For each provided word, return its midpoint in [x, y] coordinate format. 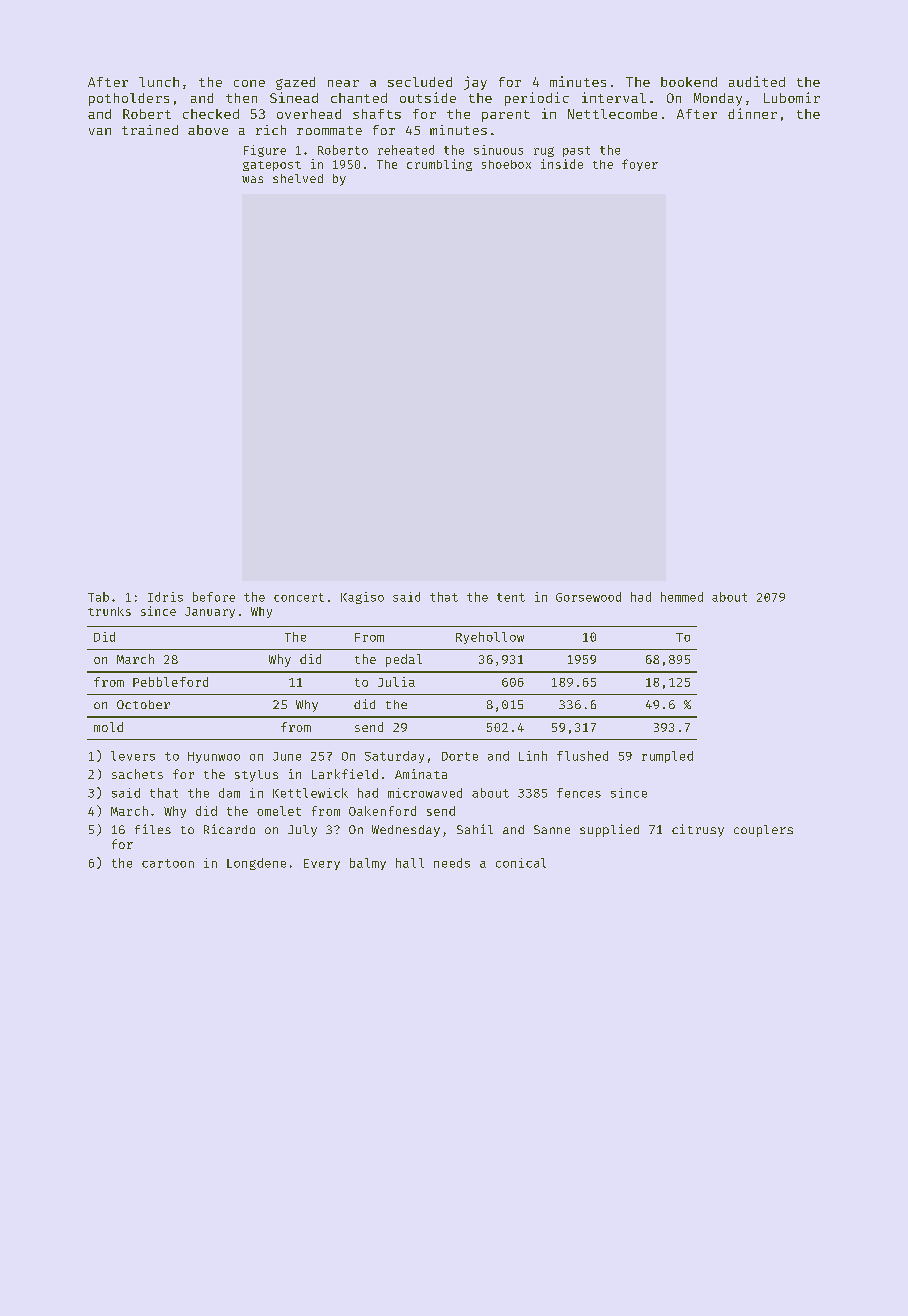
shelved [298, 178]
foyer [640, 165]
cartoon [168, 863]
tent [511, 597]
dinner [752, 113]
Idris [165, 597]
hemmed [682, 597]
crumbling [439, 165]
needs [452, 863]
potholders [129, 99]
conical [521, 863]
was [252, 179]
